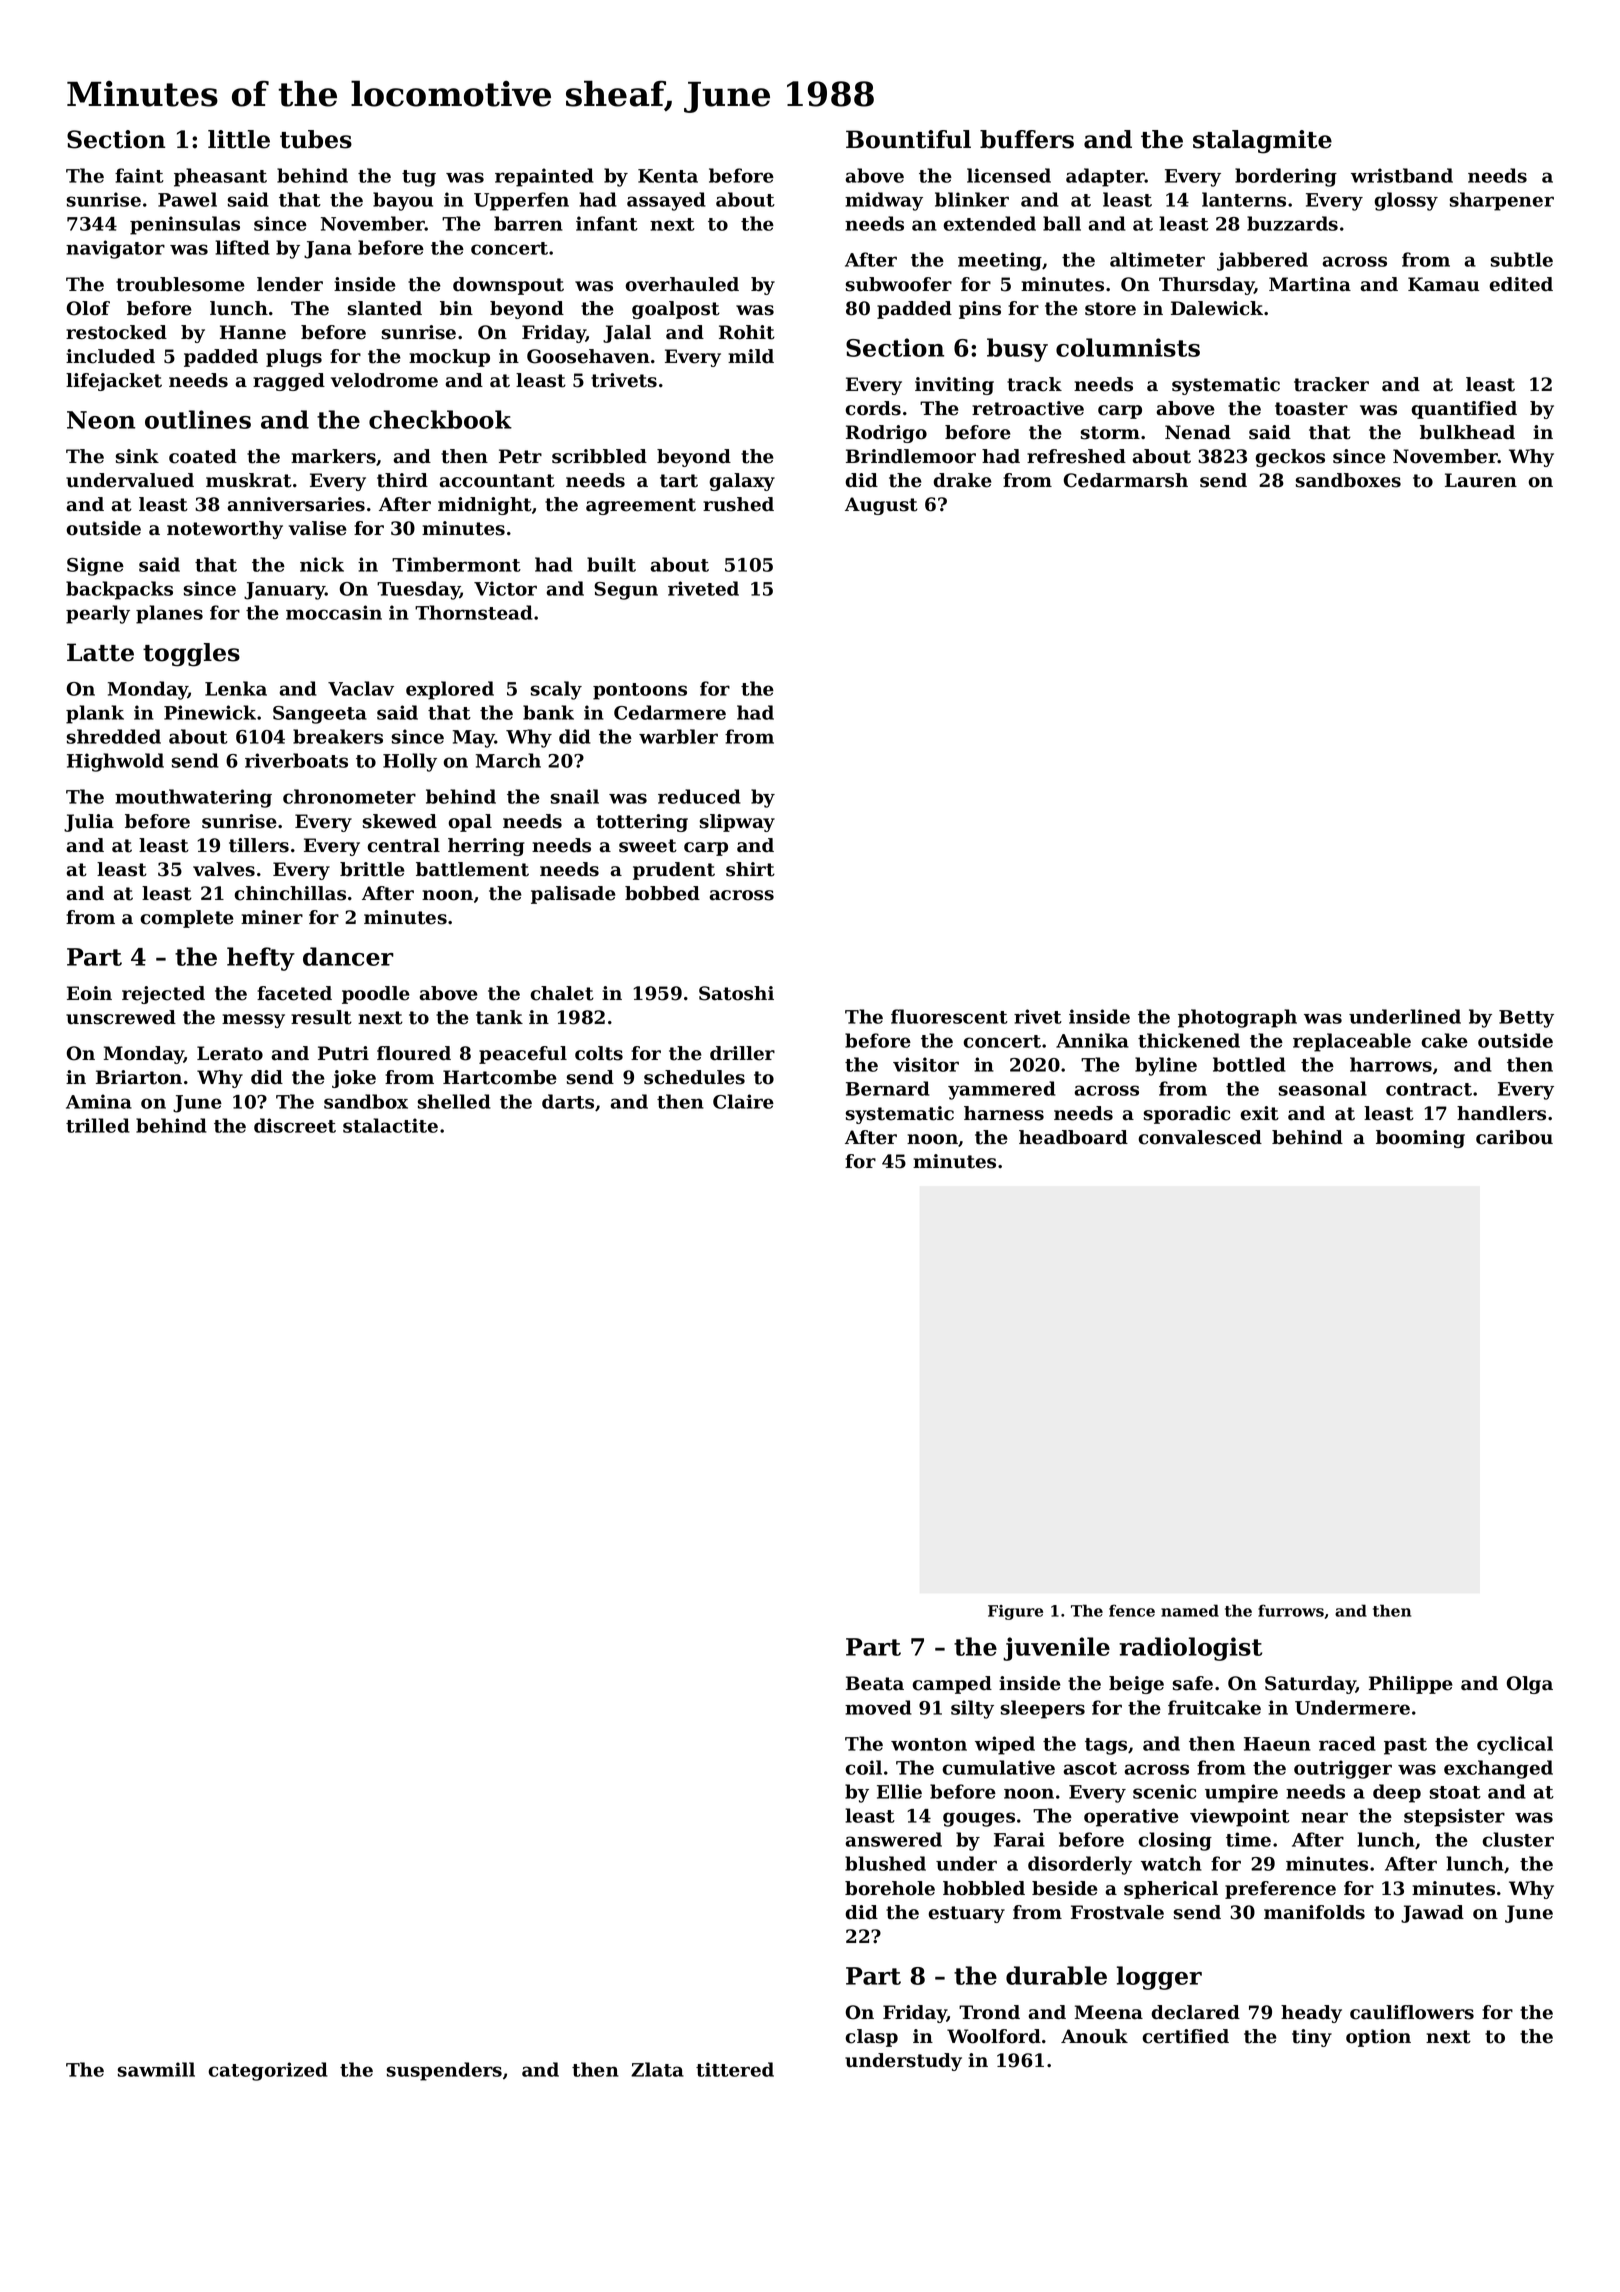  I want to click on Betty, so click(1526, 1019).
